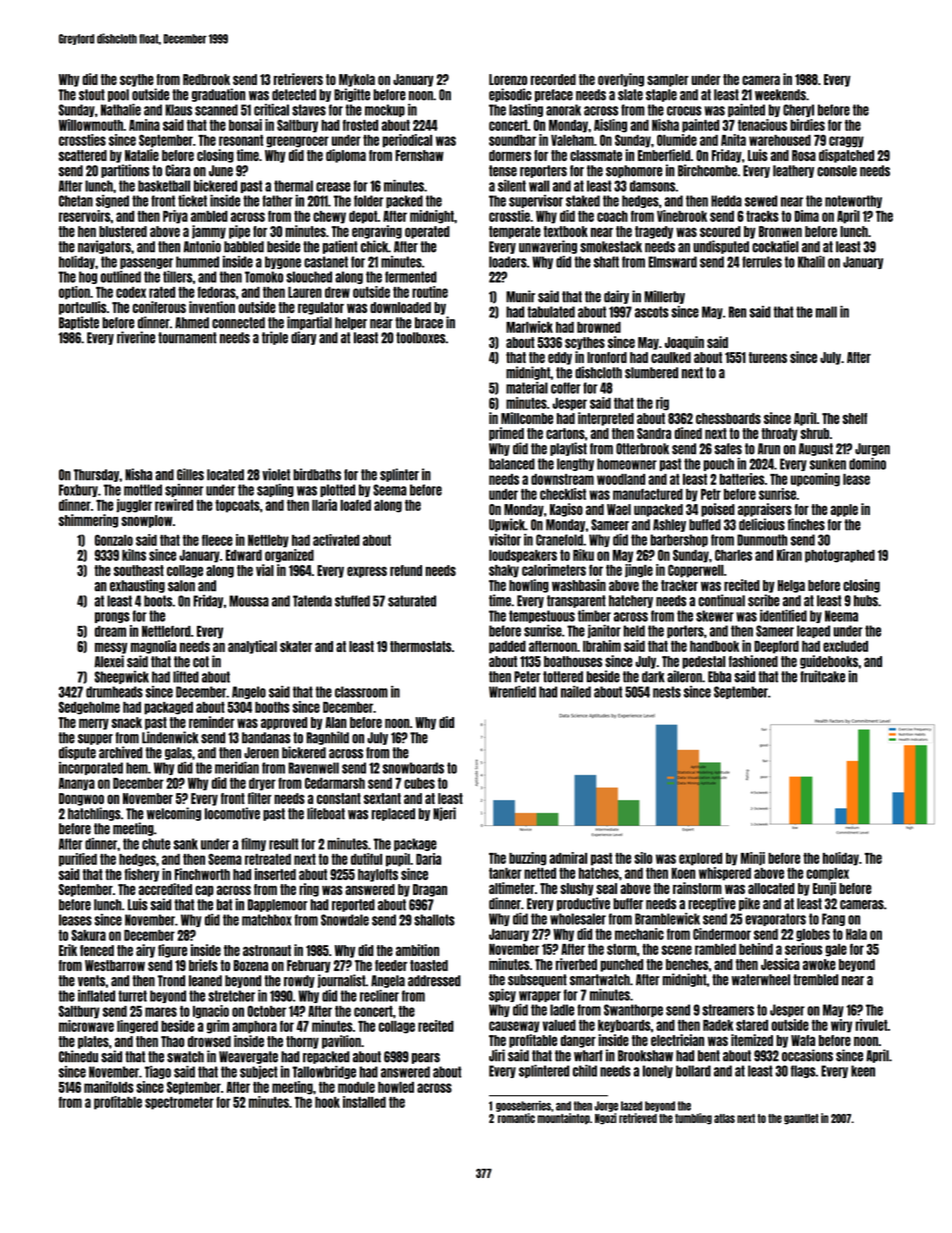  What do you see at coordinates (109, 1087) in the image?
I see `manifolds` at bounding box center [109, 1087].
